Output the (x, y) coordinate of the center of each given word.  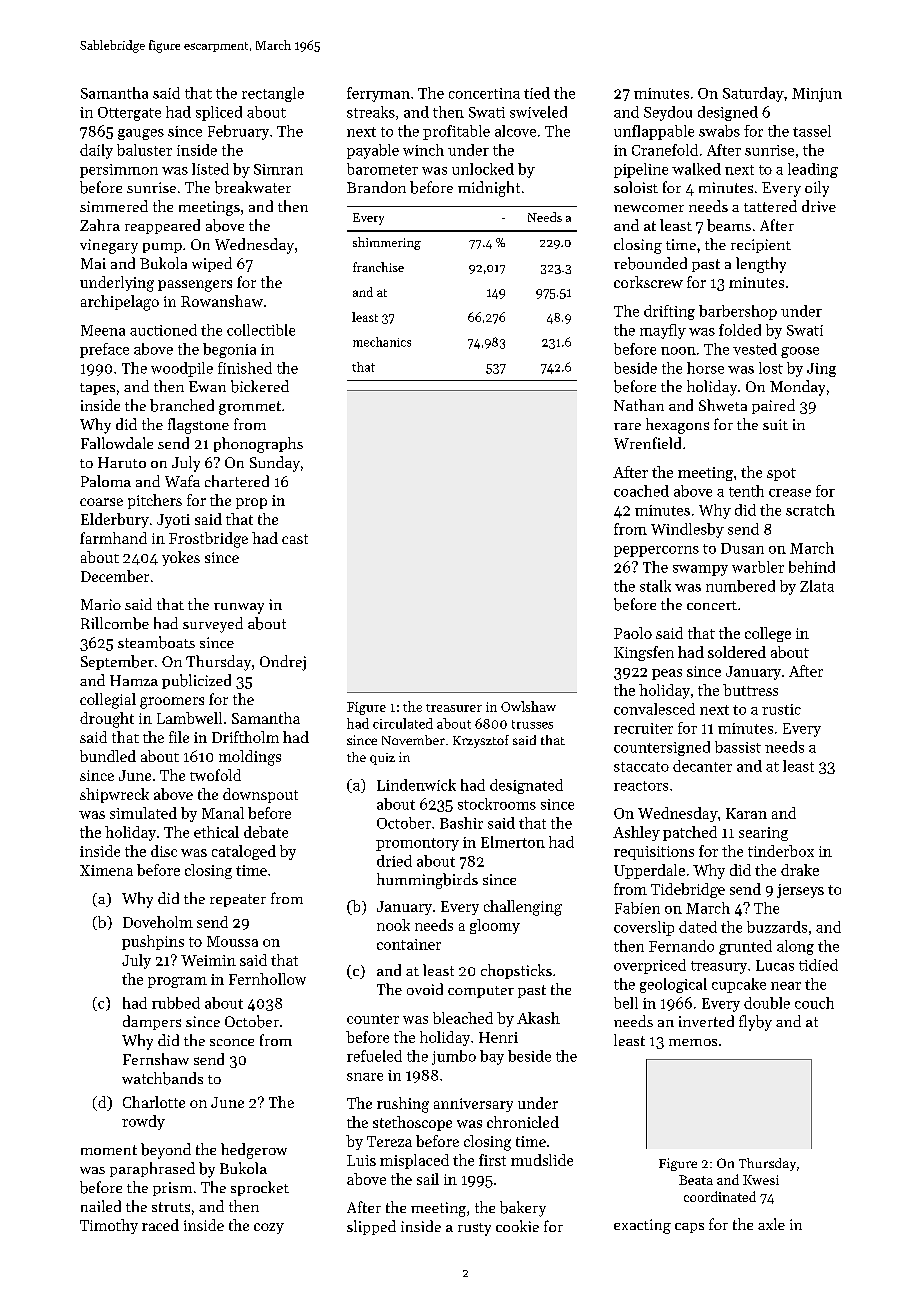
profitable (456, 132)
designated (526, 786)
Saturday (753, 94)
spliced (219, 113)
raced (160, 1225)
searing (763, 834)
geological (673, 985)
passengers (195, 286)
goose (800, 352)
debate (266, 832)
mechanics (382, 342)
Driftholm (245, 737)
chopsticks (516, 971)
